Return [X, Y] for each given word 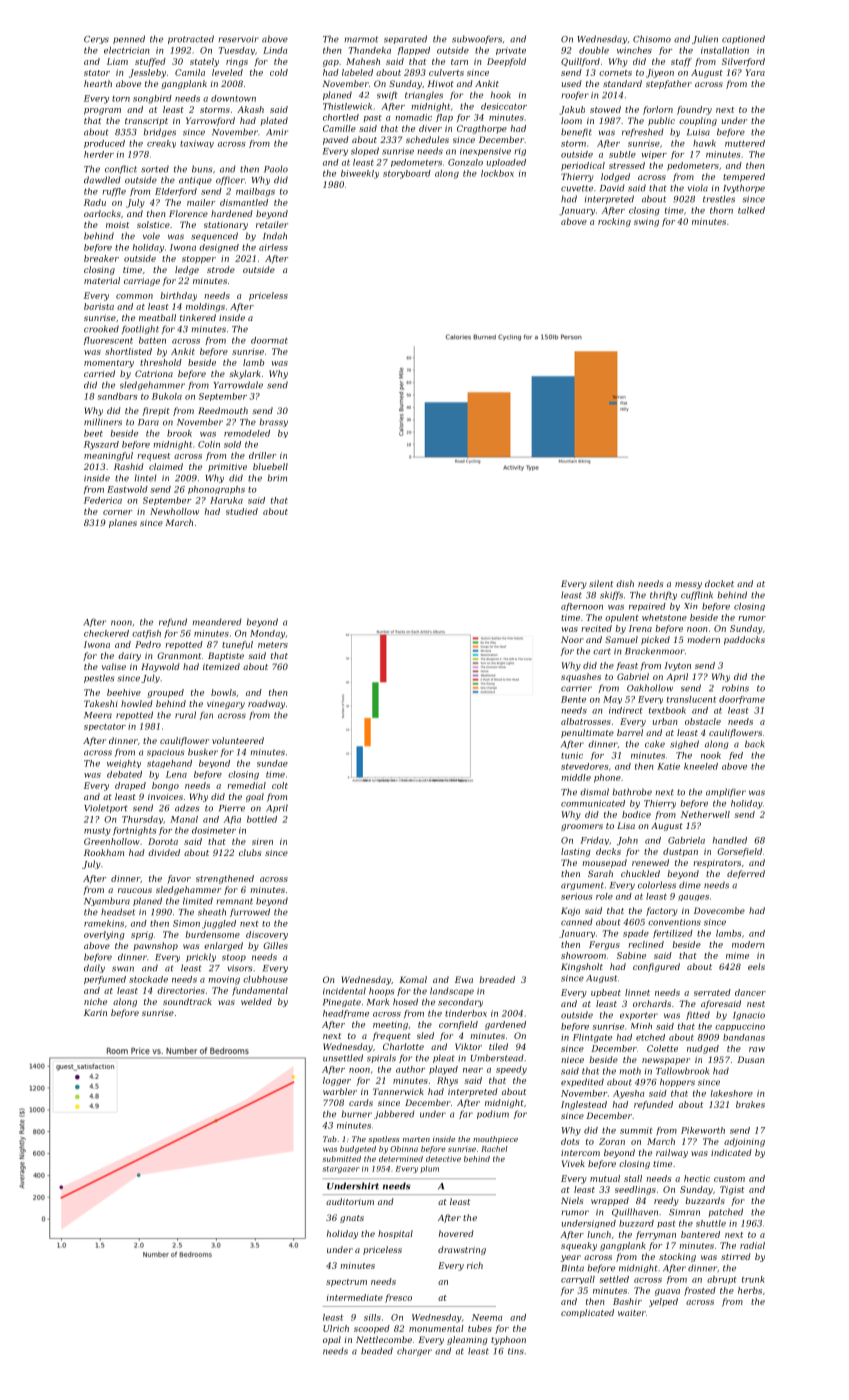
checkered [106, 633]
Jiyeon [660, 73]
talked [751, 210]
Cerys [96, 40]
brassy [274, 422]
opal [332, 1340]
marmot [361, 39]
